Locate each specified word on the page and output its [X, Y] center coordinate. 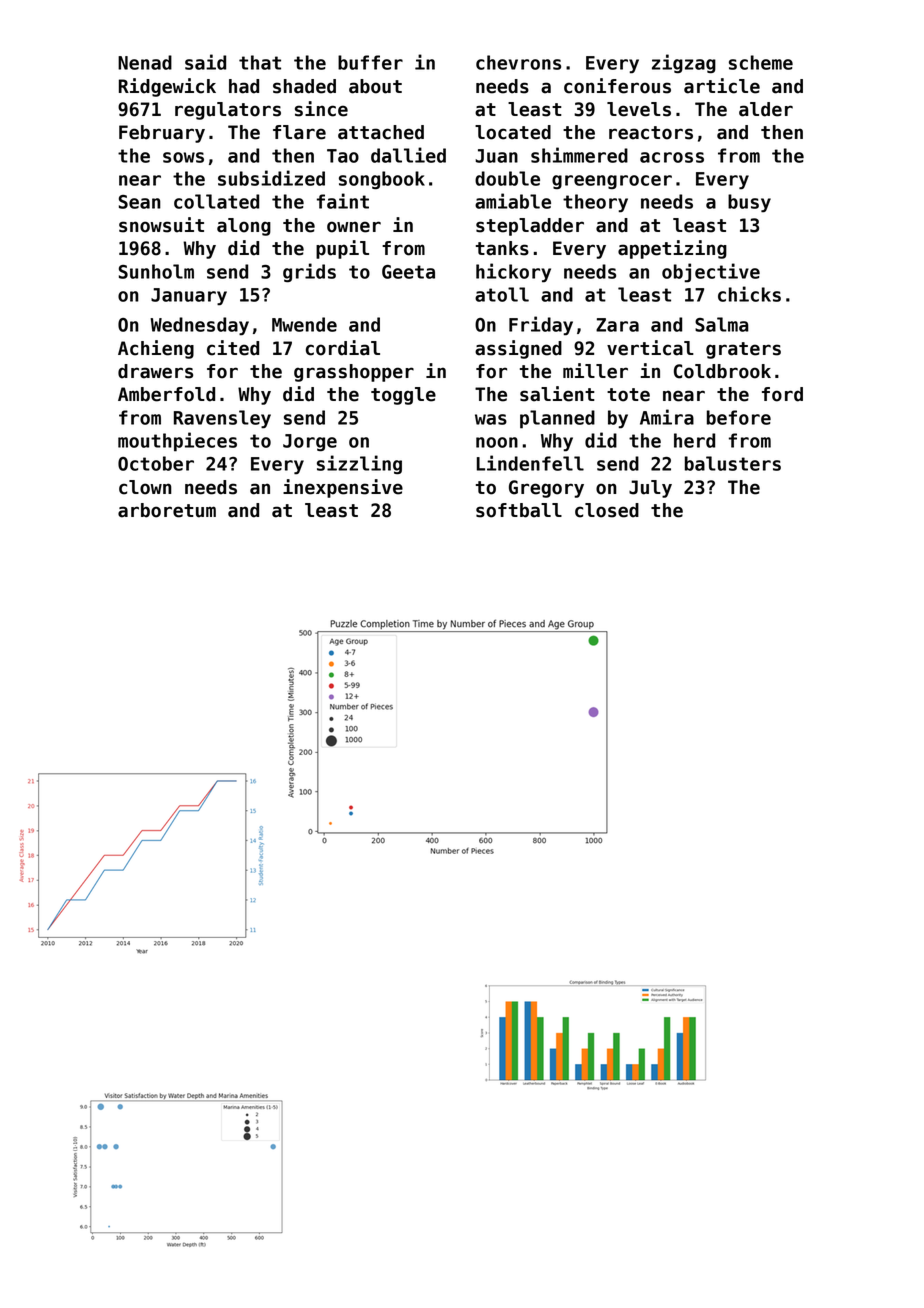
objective [711, 273]
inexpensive [343, 488]
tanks [502, 248]
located [513, 132]
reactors [651, 133]
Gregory [546, 489]
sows [183, 157]
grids [309, 272]
